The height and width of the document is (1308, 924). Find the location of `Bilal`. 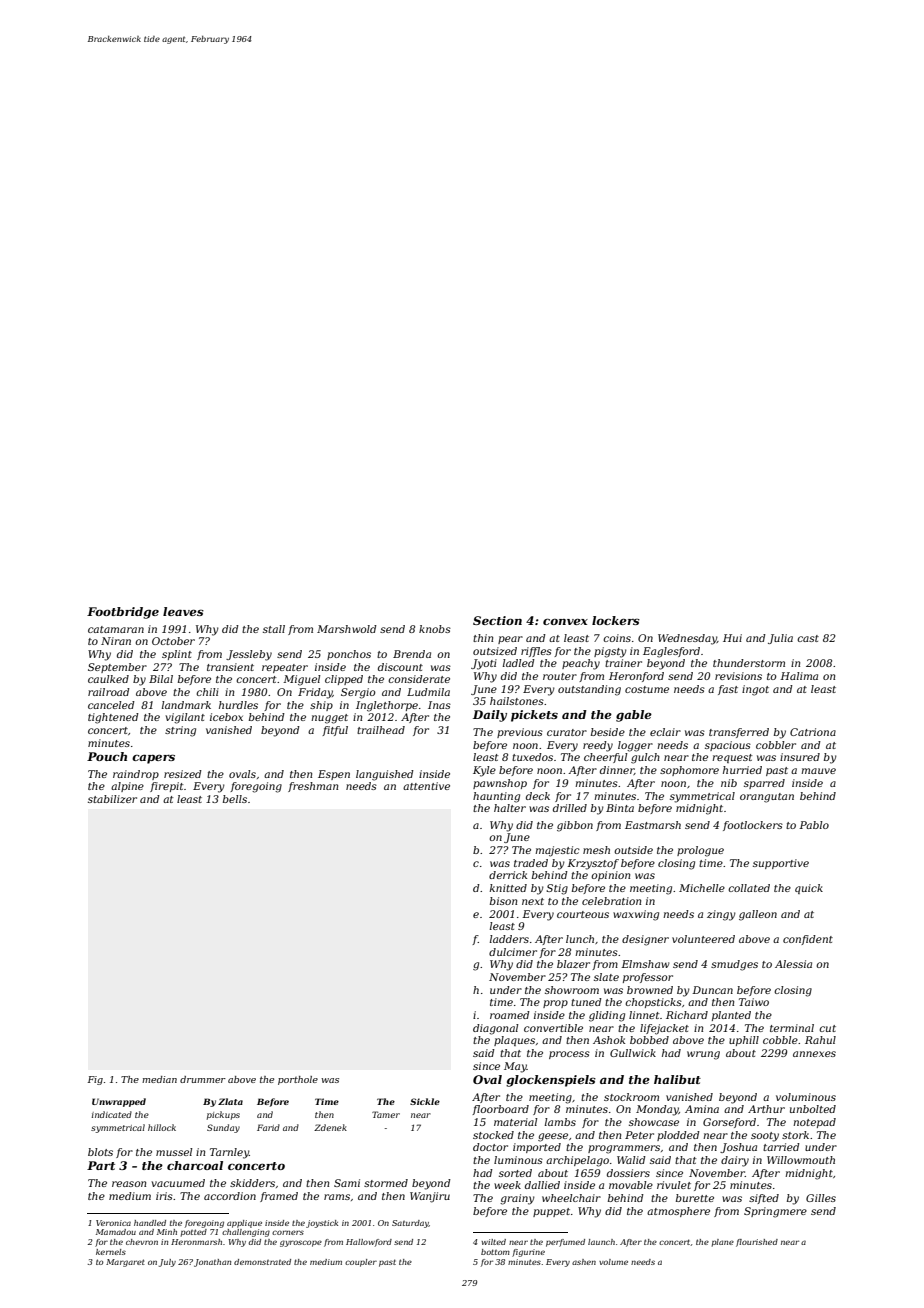

Bilal is located at coordinates (161, 679).
